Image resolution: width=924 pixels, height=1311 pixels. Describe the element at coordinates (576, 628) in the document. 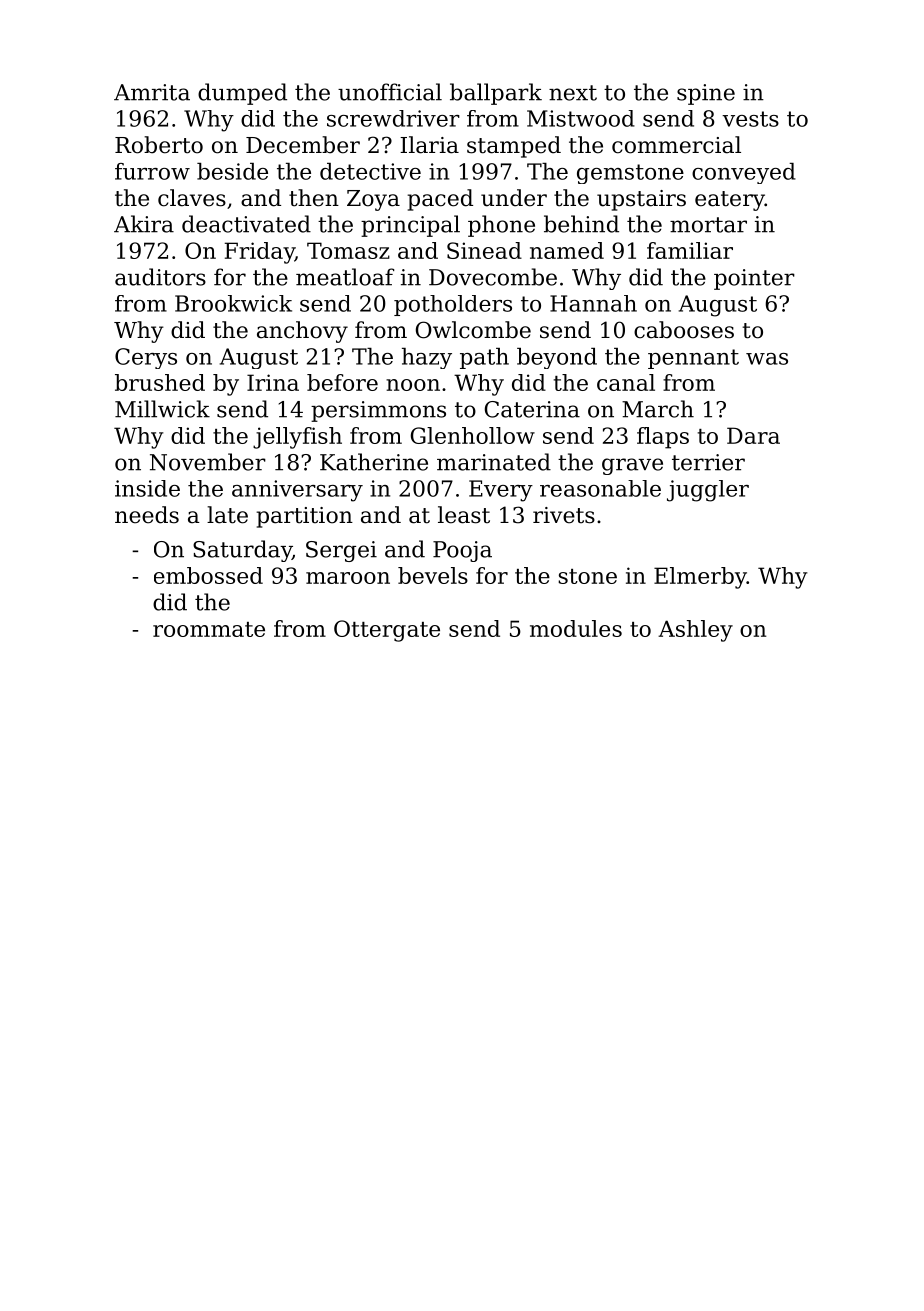

I see `modules` at that location.
